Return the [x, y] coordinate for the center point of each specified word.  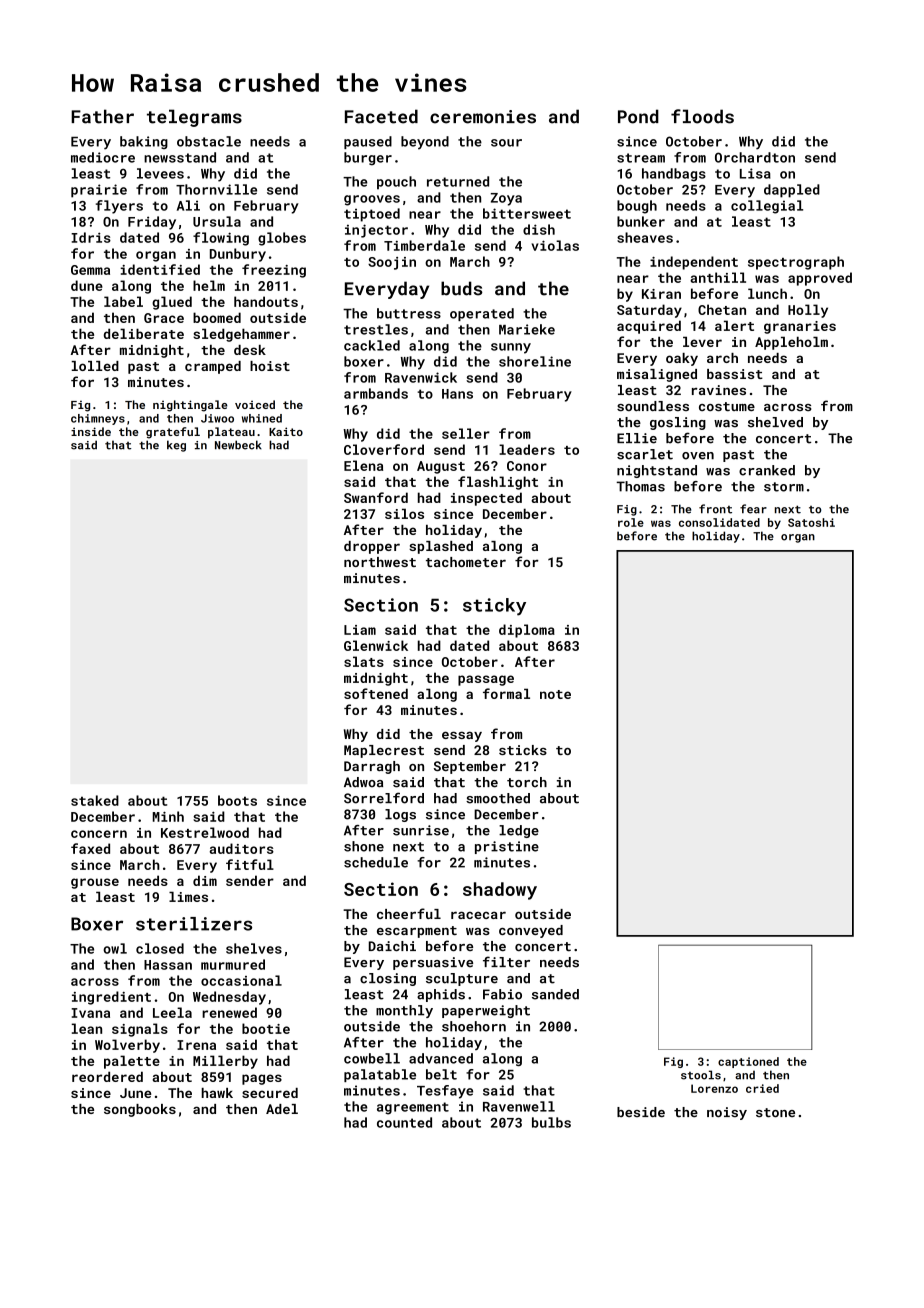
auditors [242, 848]
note [555, 694]
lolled [95, 366]
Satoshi [811, 522]
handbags [674, 175]
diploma [527, 631]
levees [160, 173]
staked [95, 800]
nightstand [657, 471]
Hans [457, 394]
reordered [107, 1076]
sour [506, 143]
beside [641, 1112]
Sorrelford [384, 798]
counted [404, 1122]
